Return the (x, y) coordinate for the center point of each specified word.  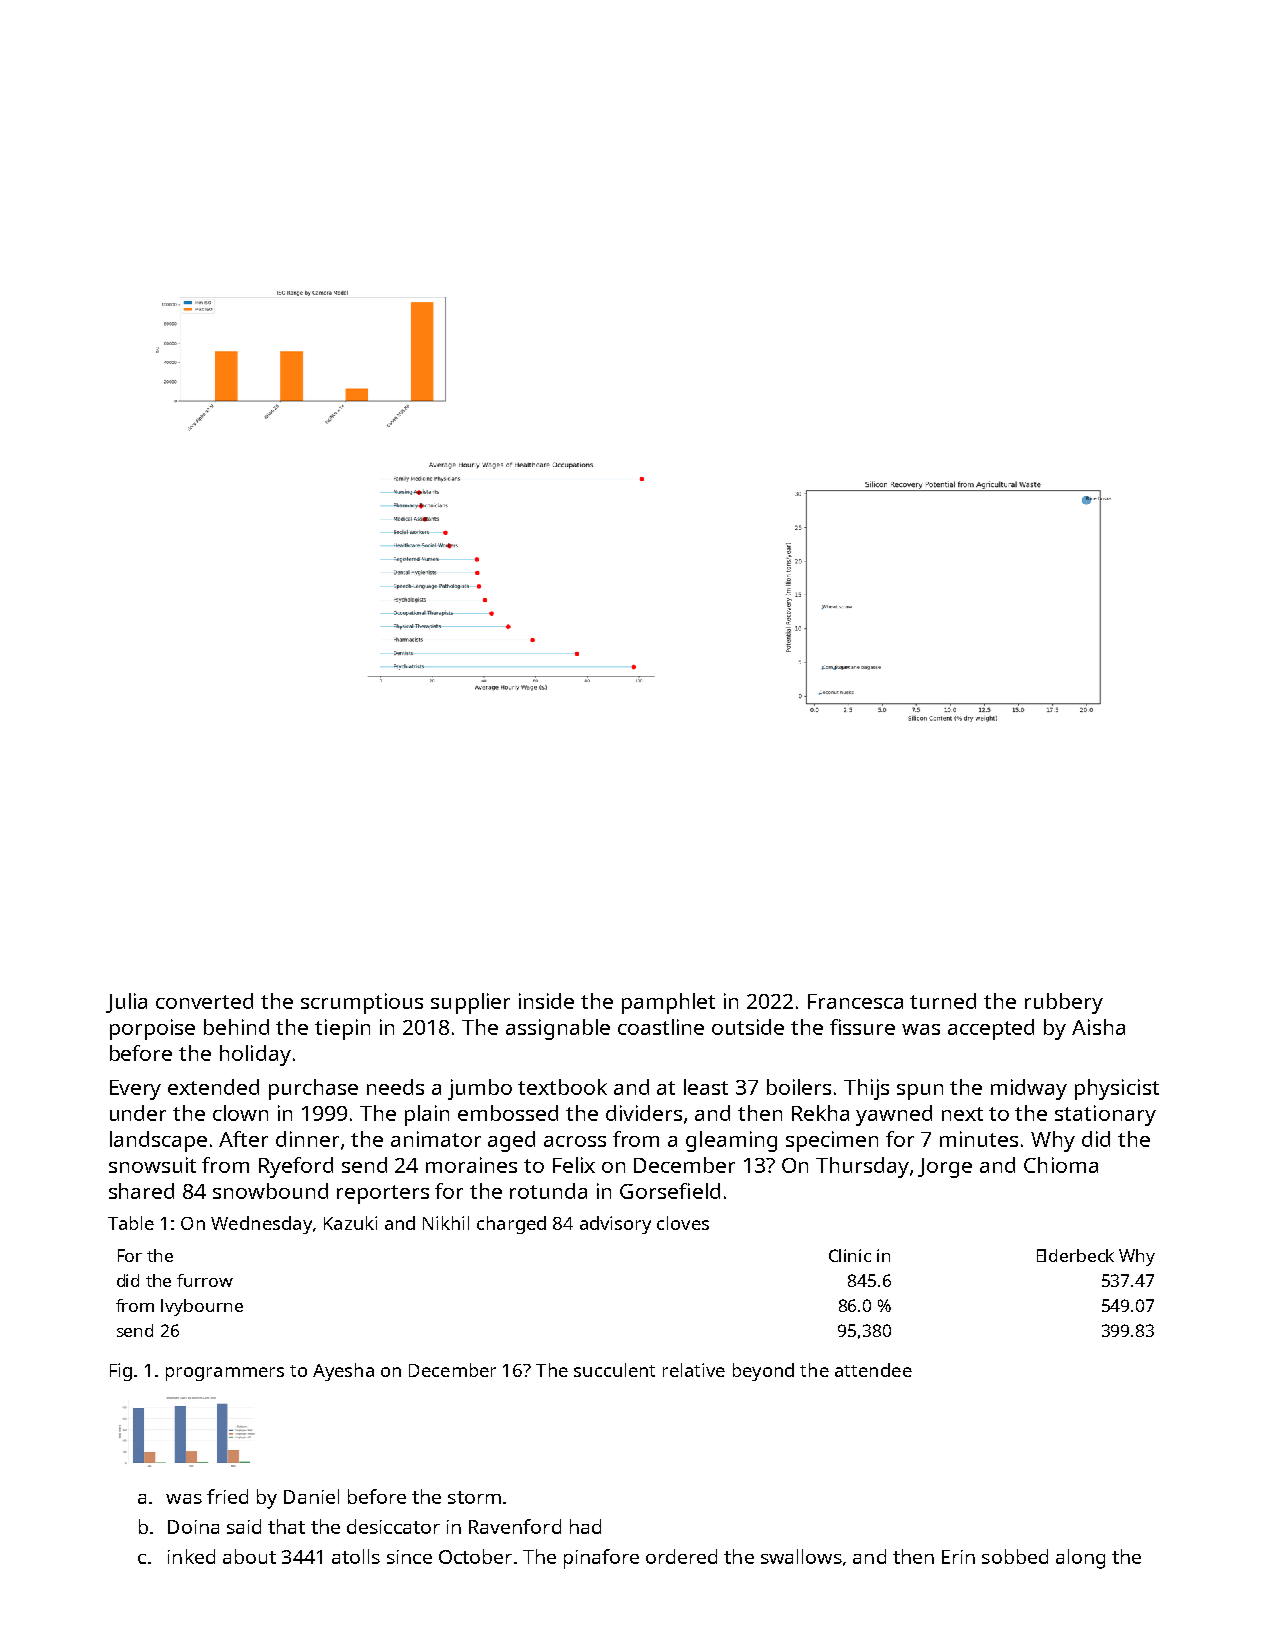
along (1080, 1559)
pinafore (601, 1559)
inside (546, 1001)
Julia (126, 1003)
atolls (356, 1556)
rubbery (1064, 1003)
